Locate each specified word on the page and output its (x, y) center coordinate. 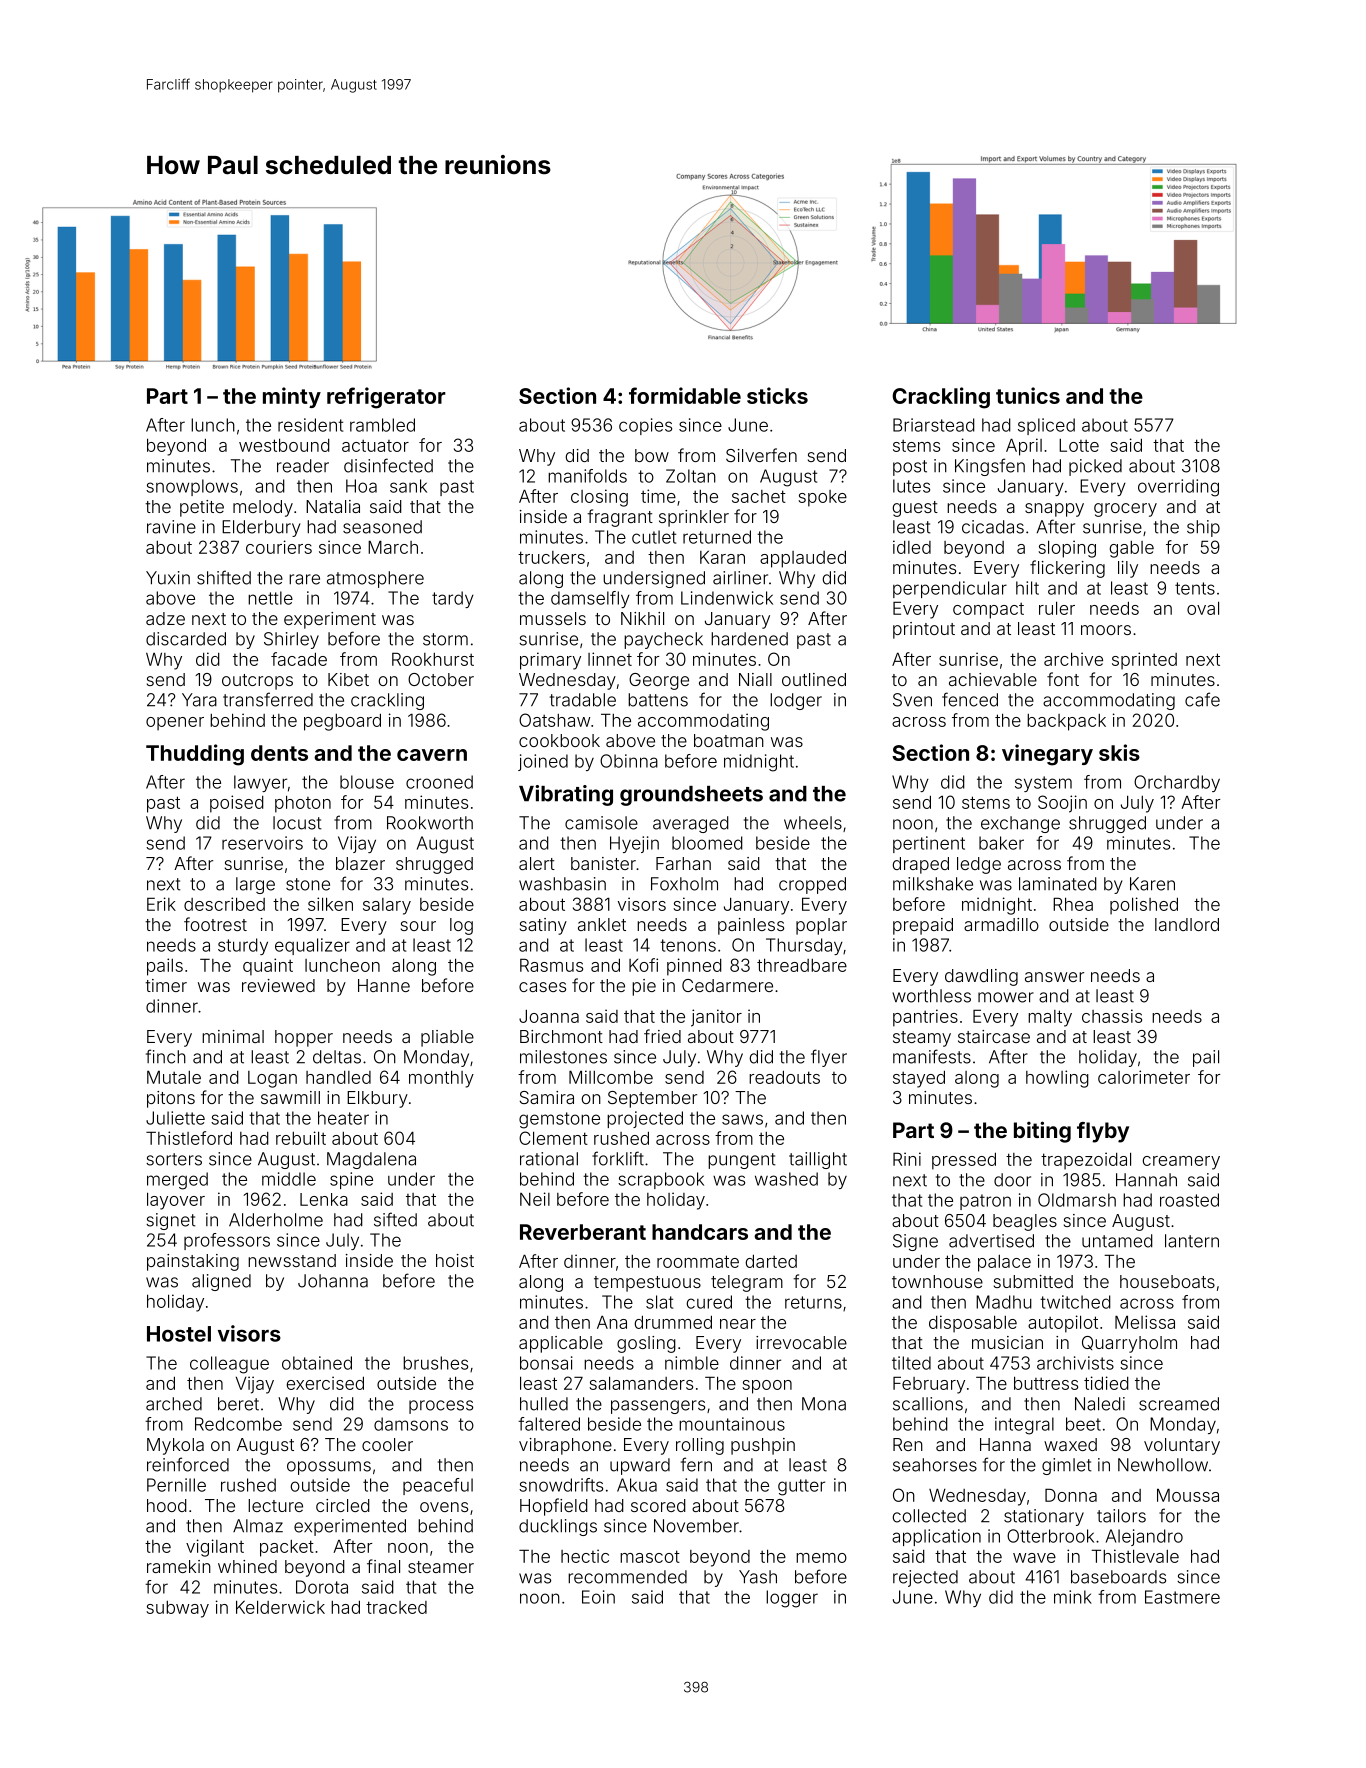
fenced (970, 699)
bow (652, 455)
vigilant (215, 1548)
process (441, 1407)
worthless (931, 996)
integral (1024, 1426)
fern (696, 1464)
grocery (1125, 510)
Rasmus (551, 965)
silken (330, 904)
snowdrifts (561, 1485)
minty (292, 397)
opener (175, 724)
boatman (729, 740)
